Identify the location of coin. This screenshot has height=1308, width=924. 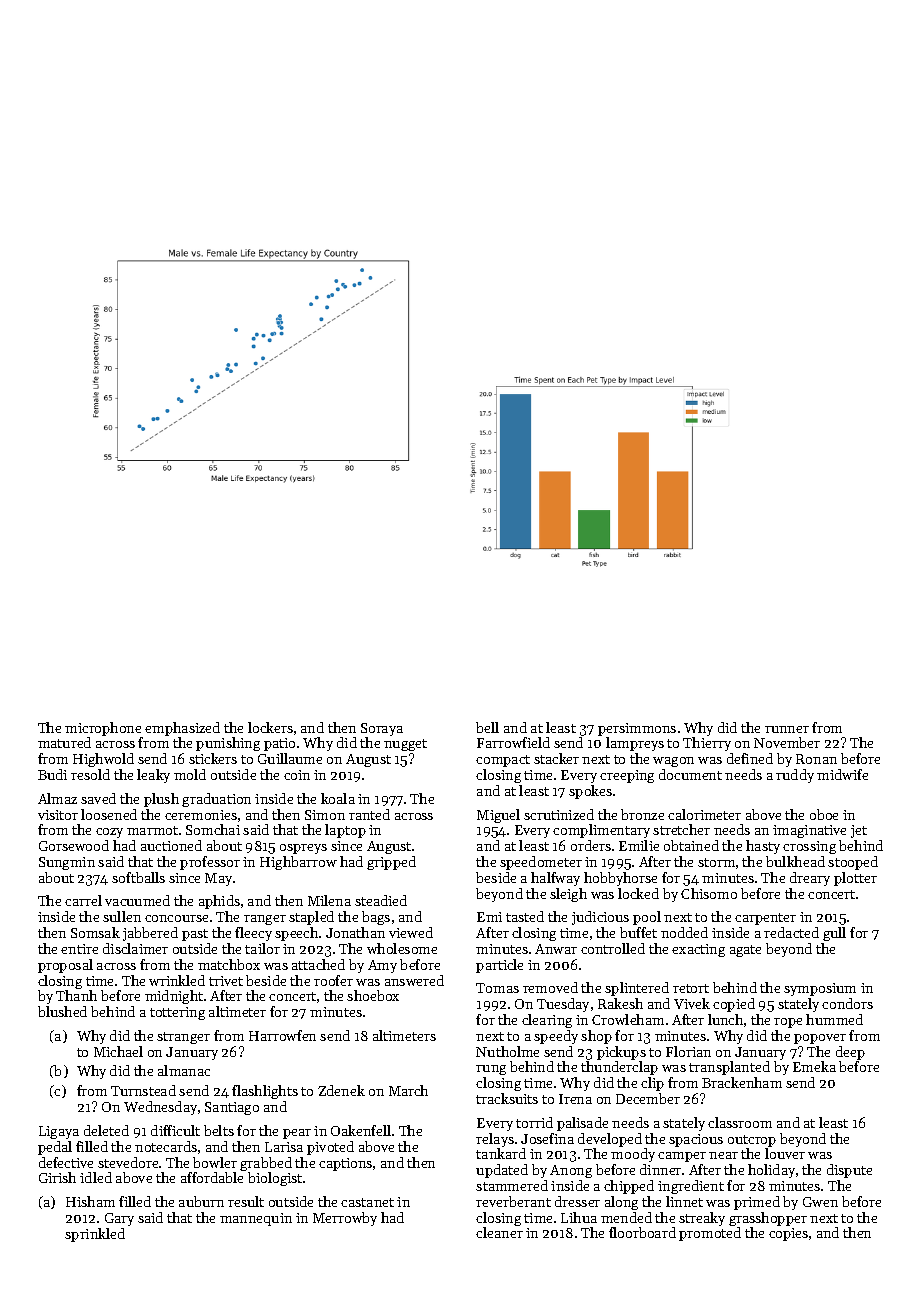
(297, 775).
